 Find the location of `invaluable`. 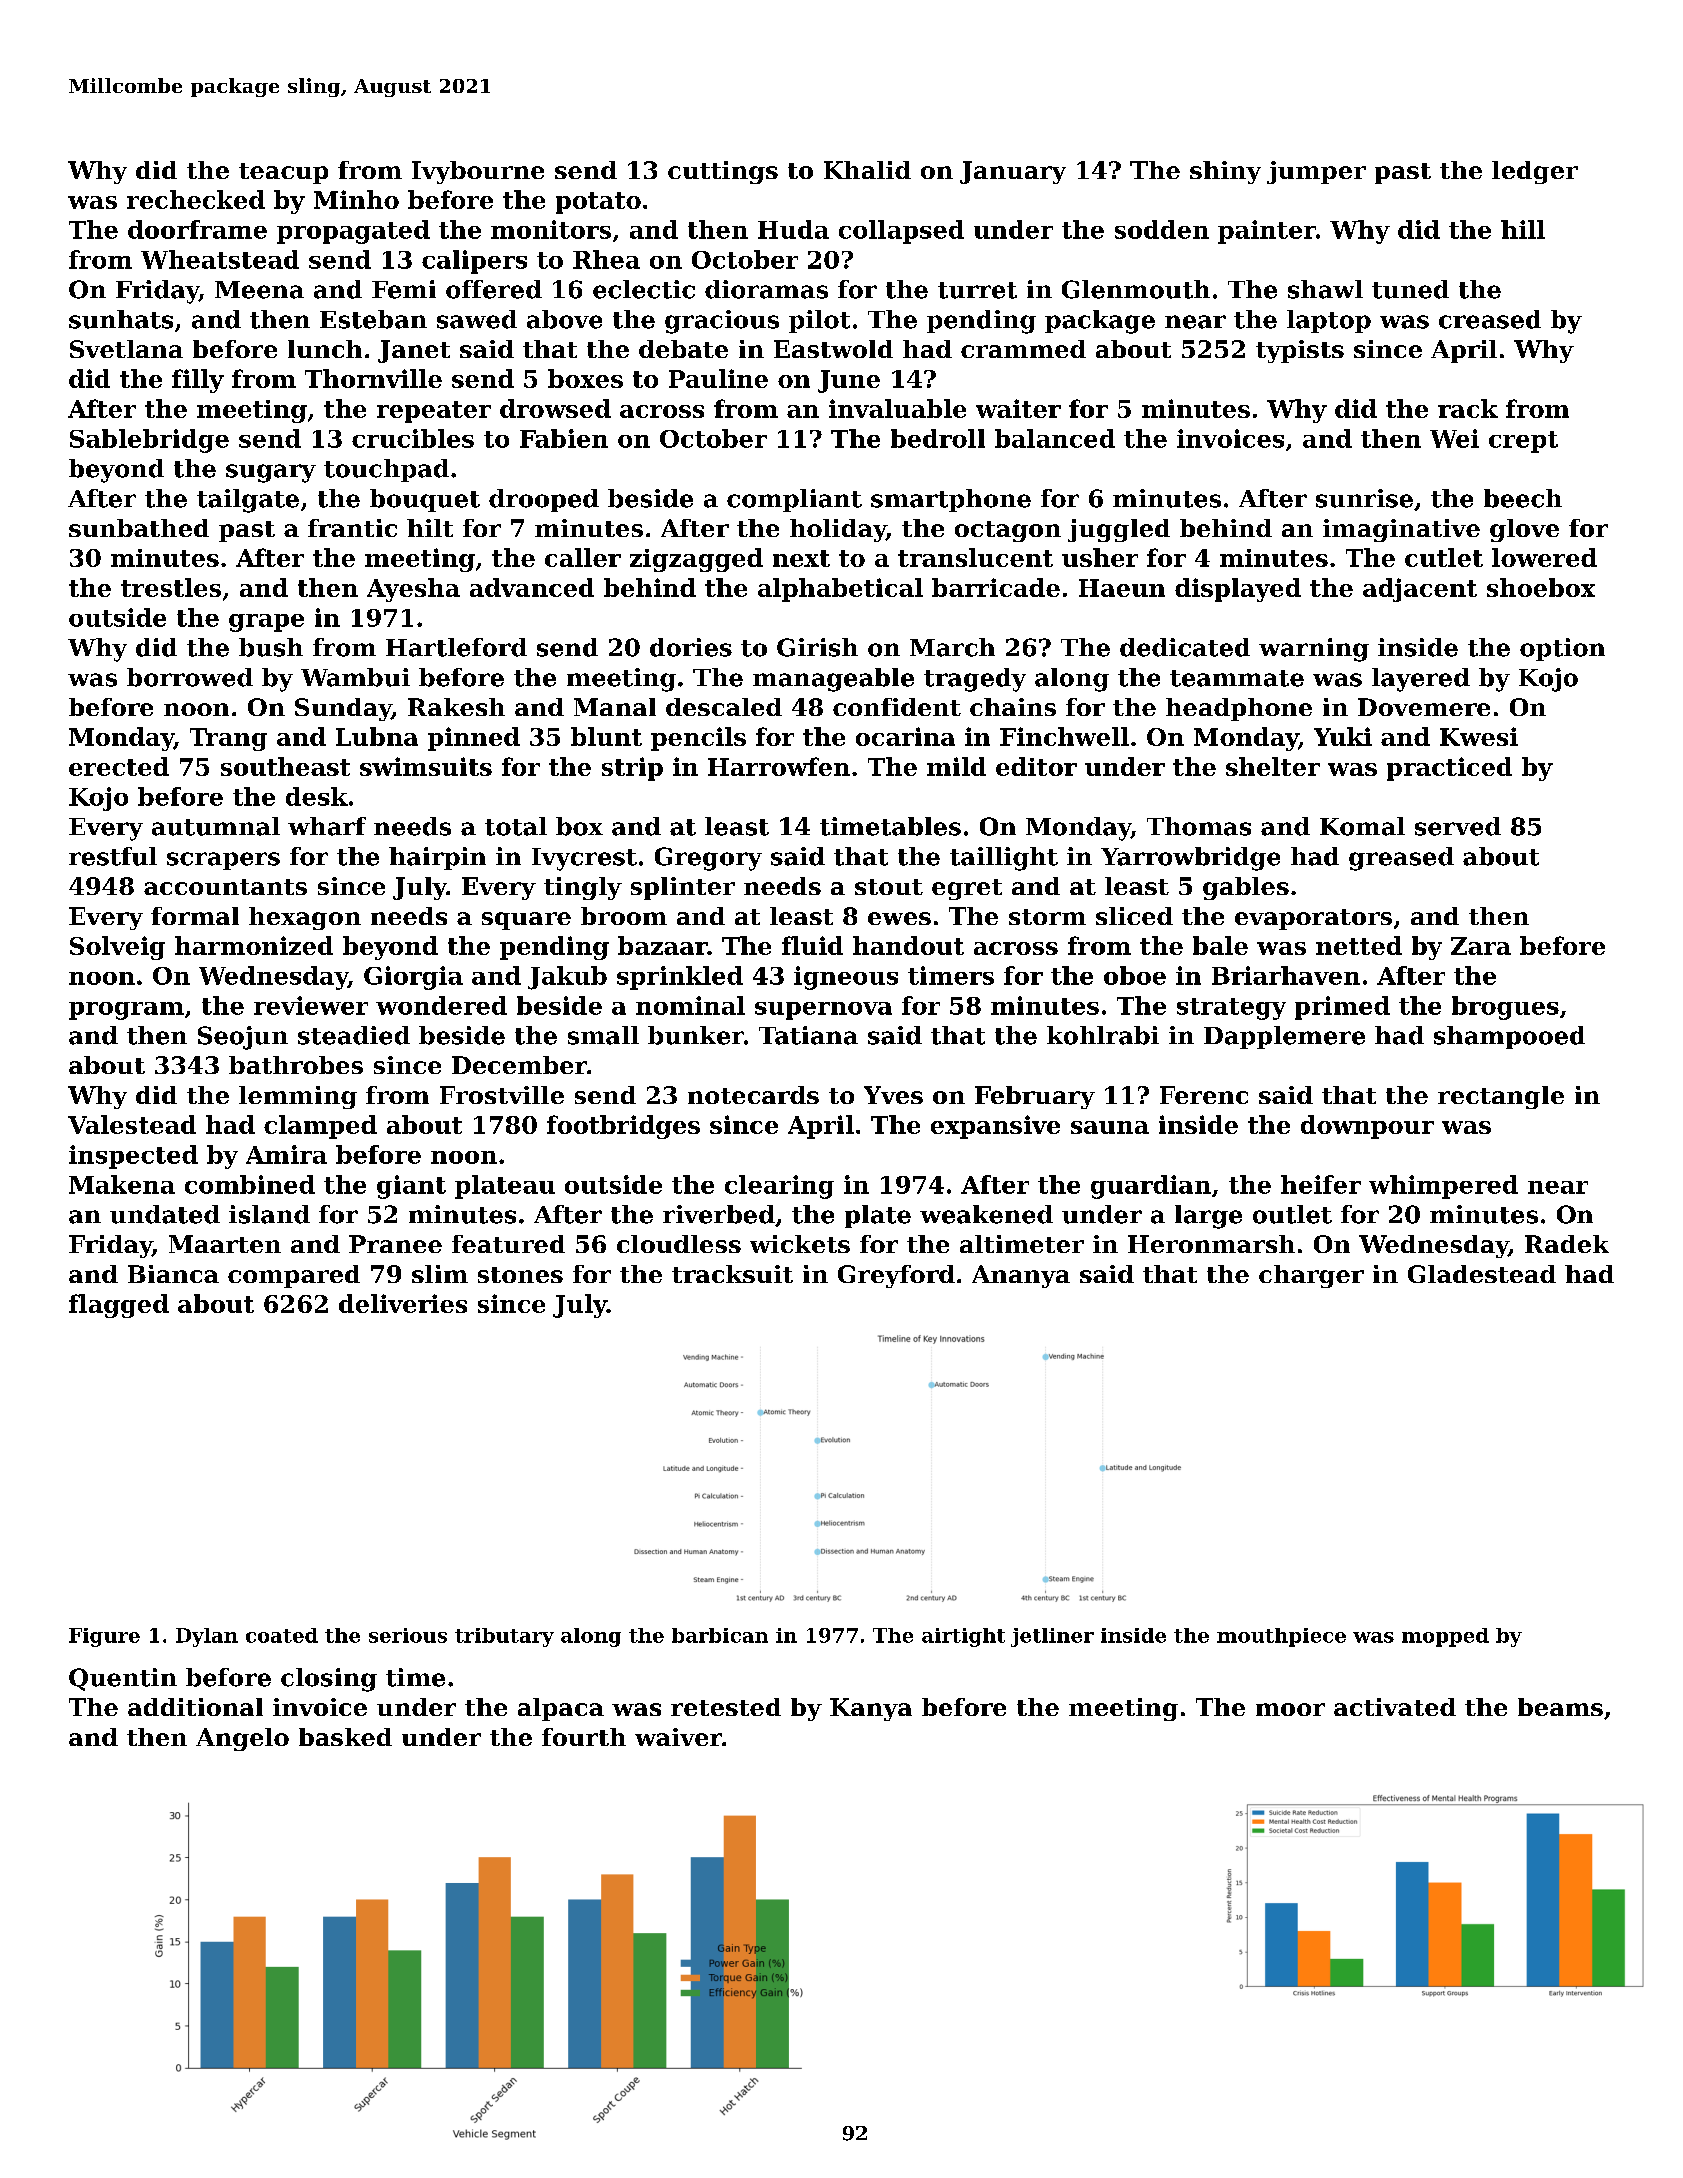

invaluable is located at coordinates (897, 408).
